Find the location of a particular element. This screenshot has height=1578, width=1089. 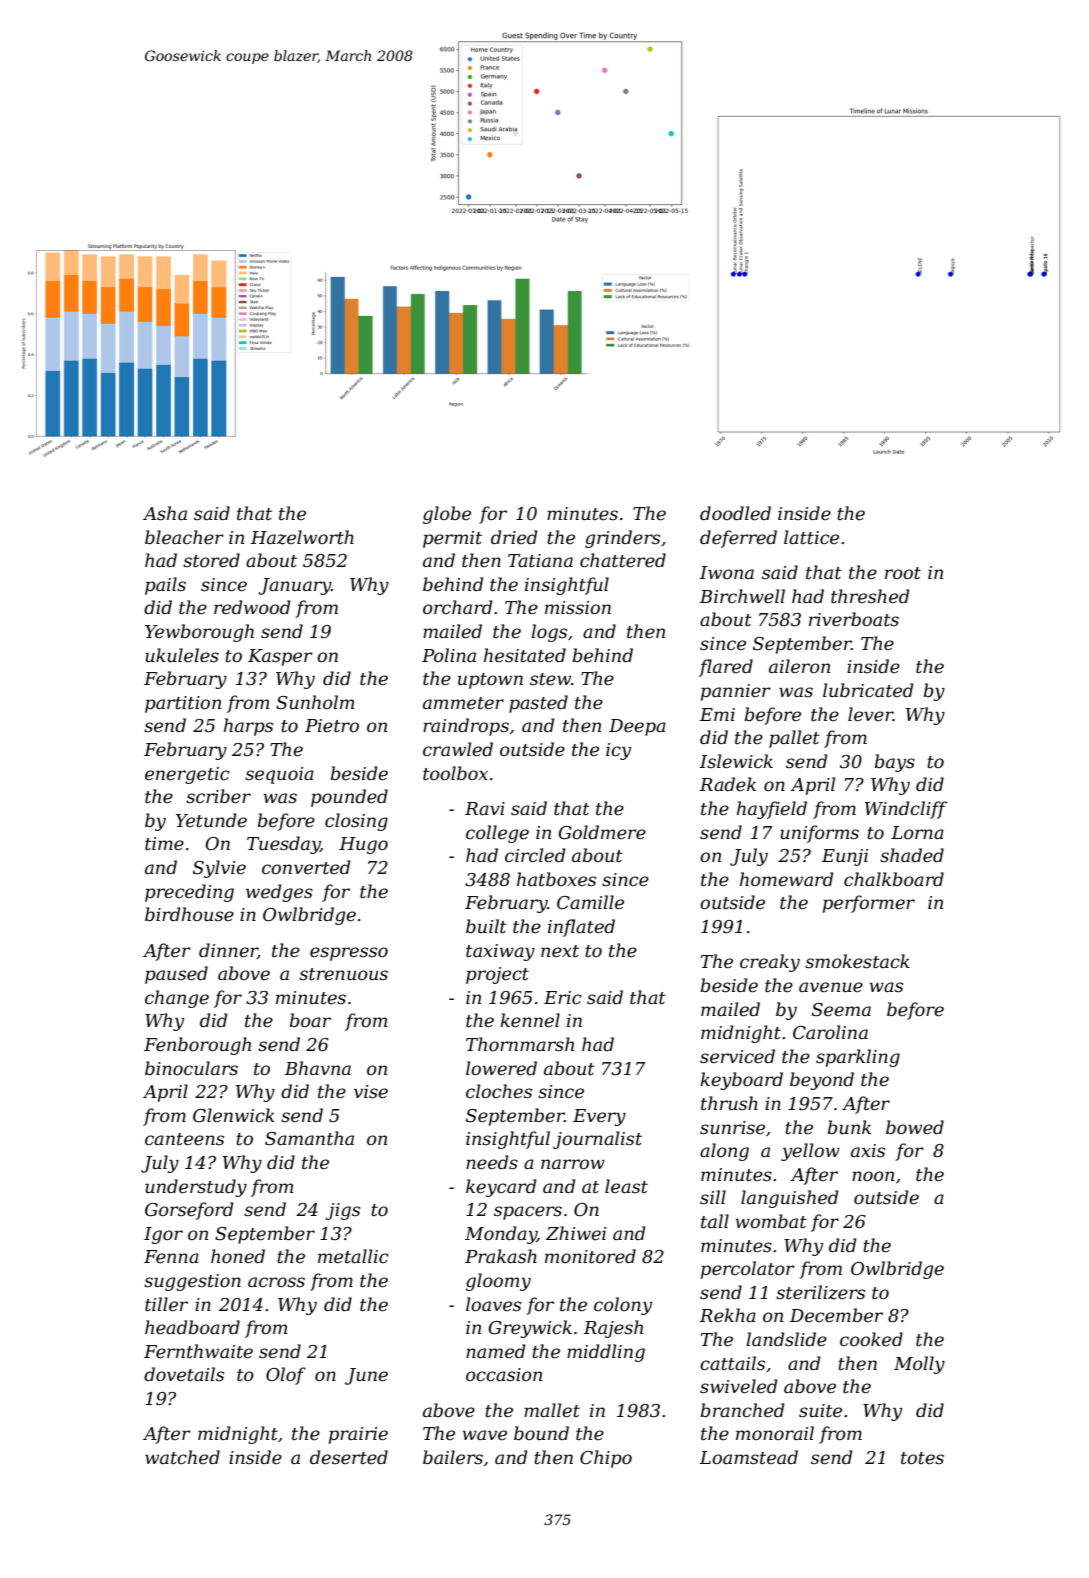

project is located at coordinates (497, 975).
